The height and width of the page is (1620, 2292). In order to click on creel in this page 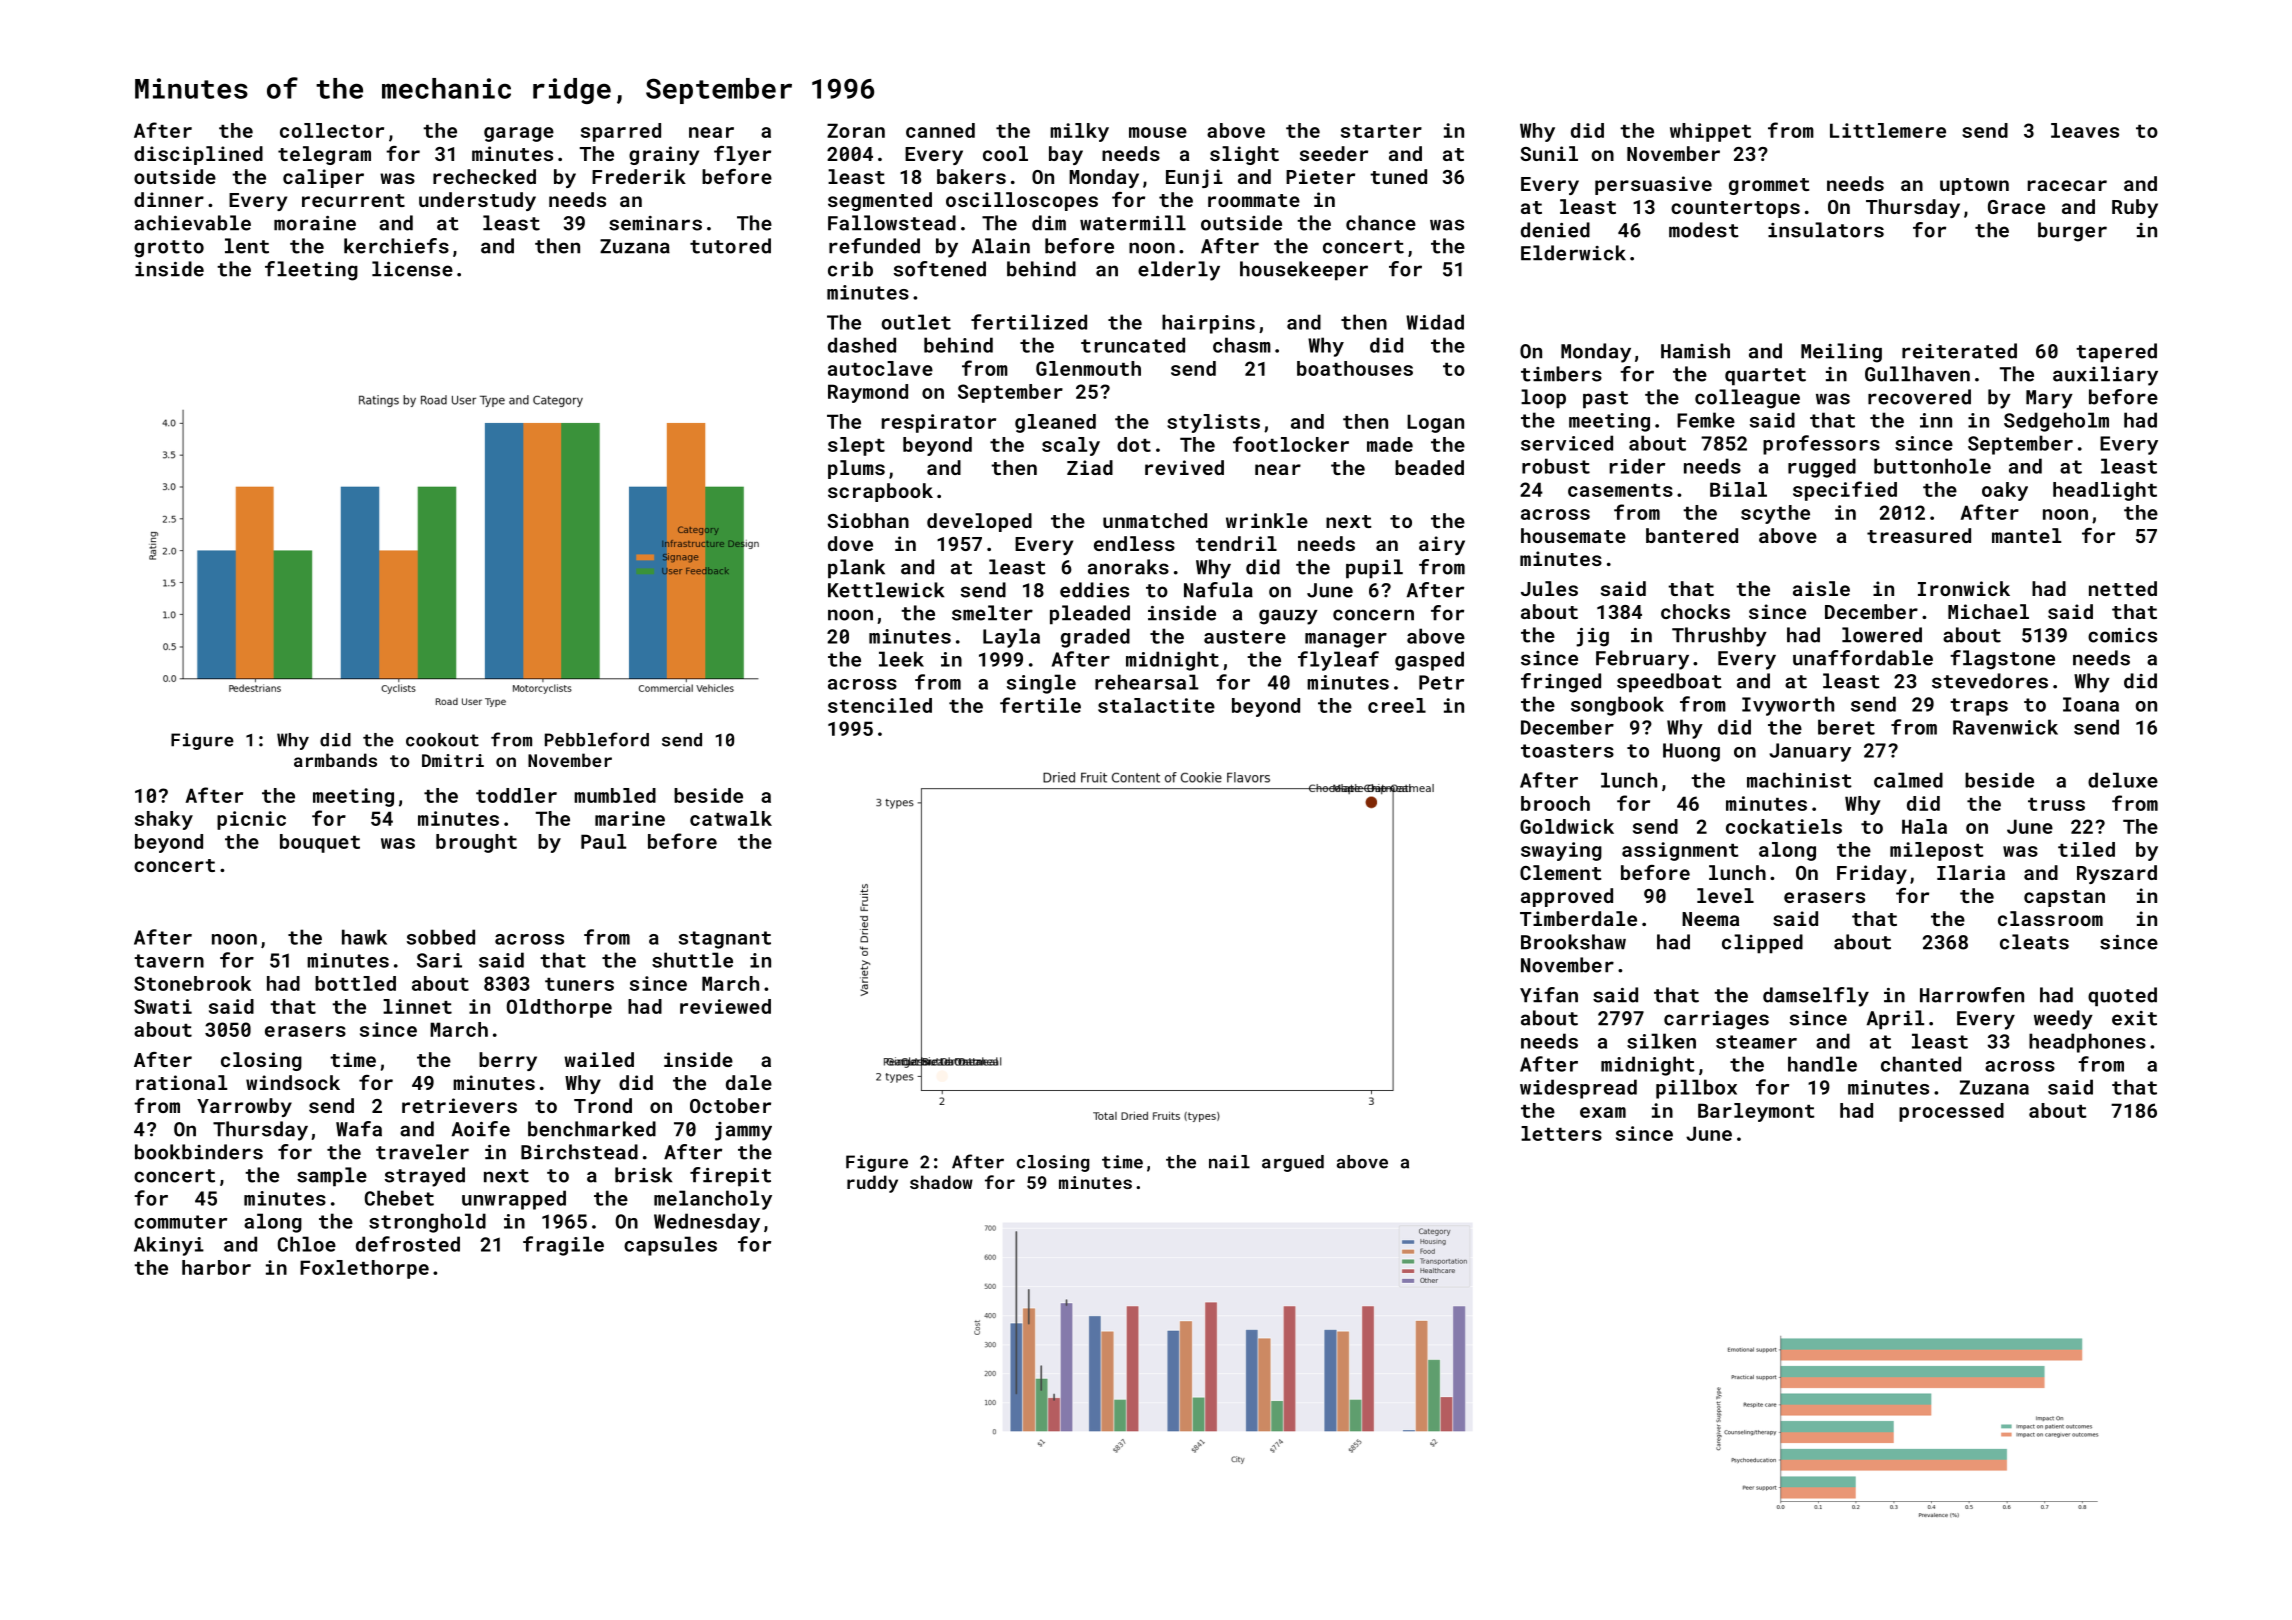, I will do `click(1397, 705)`.
